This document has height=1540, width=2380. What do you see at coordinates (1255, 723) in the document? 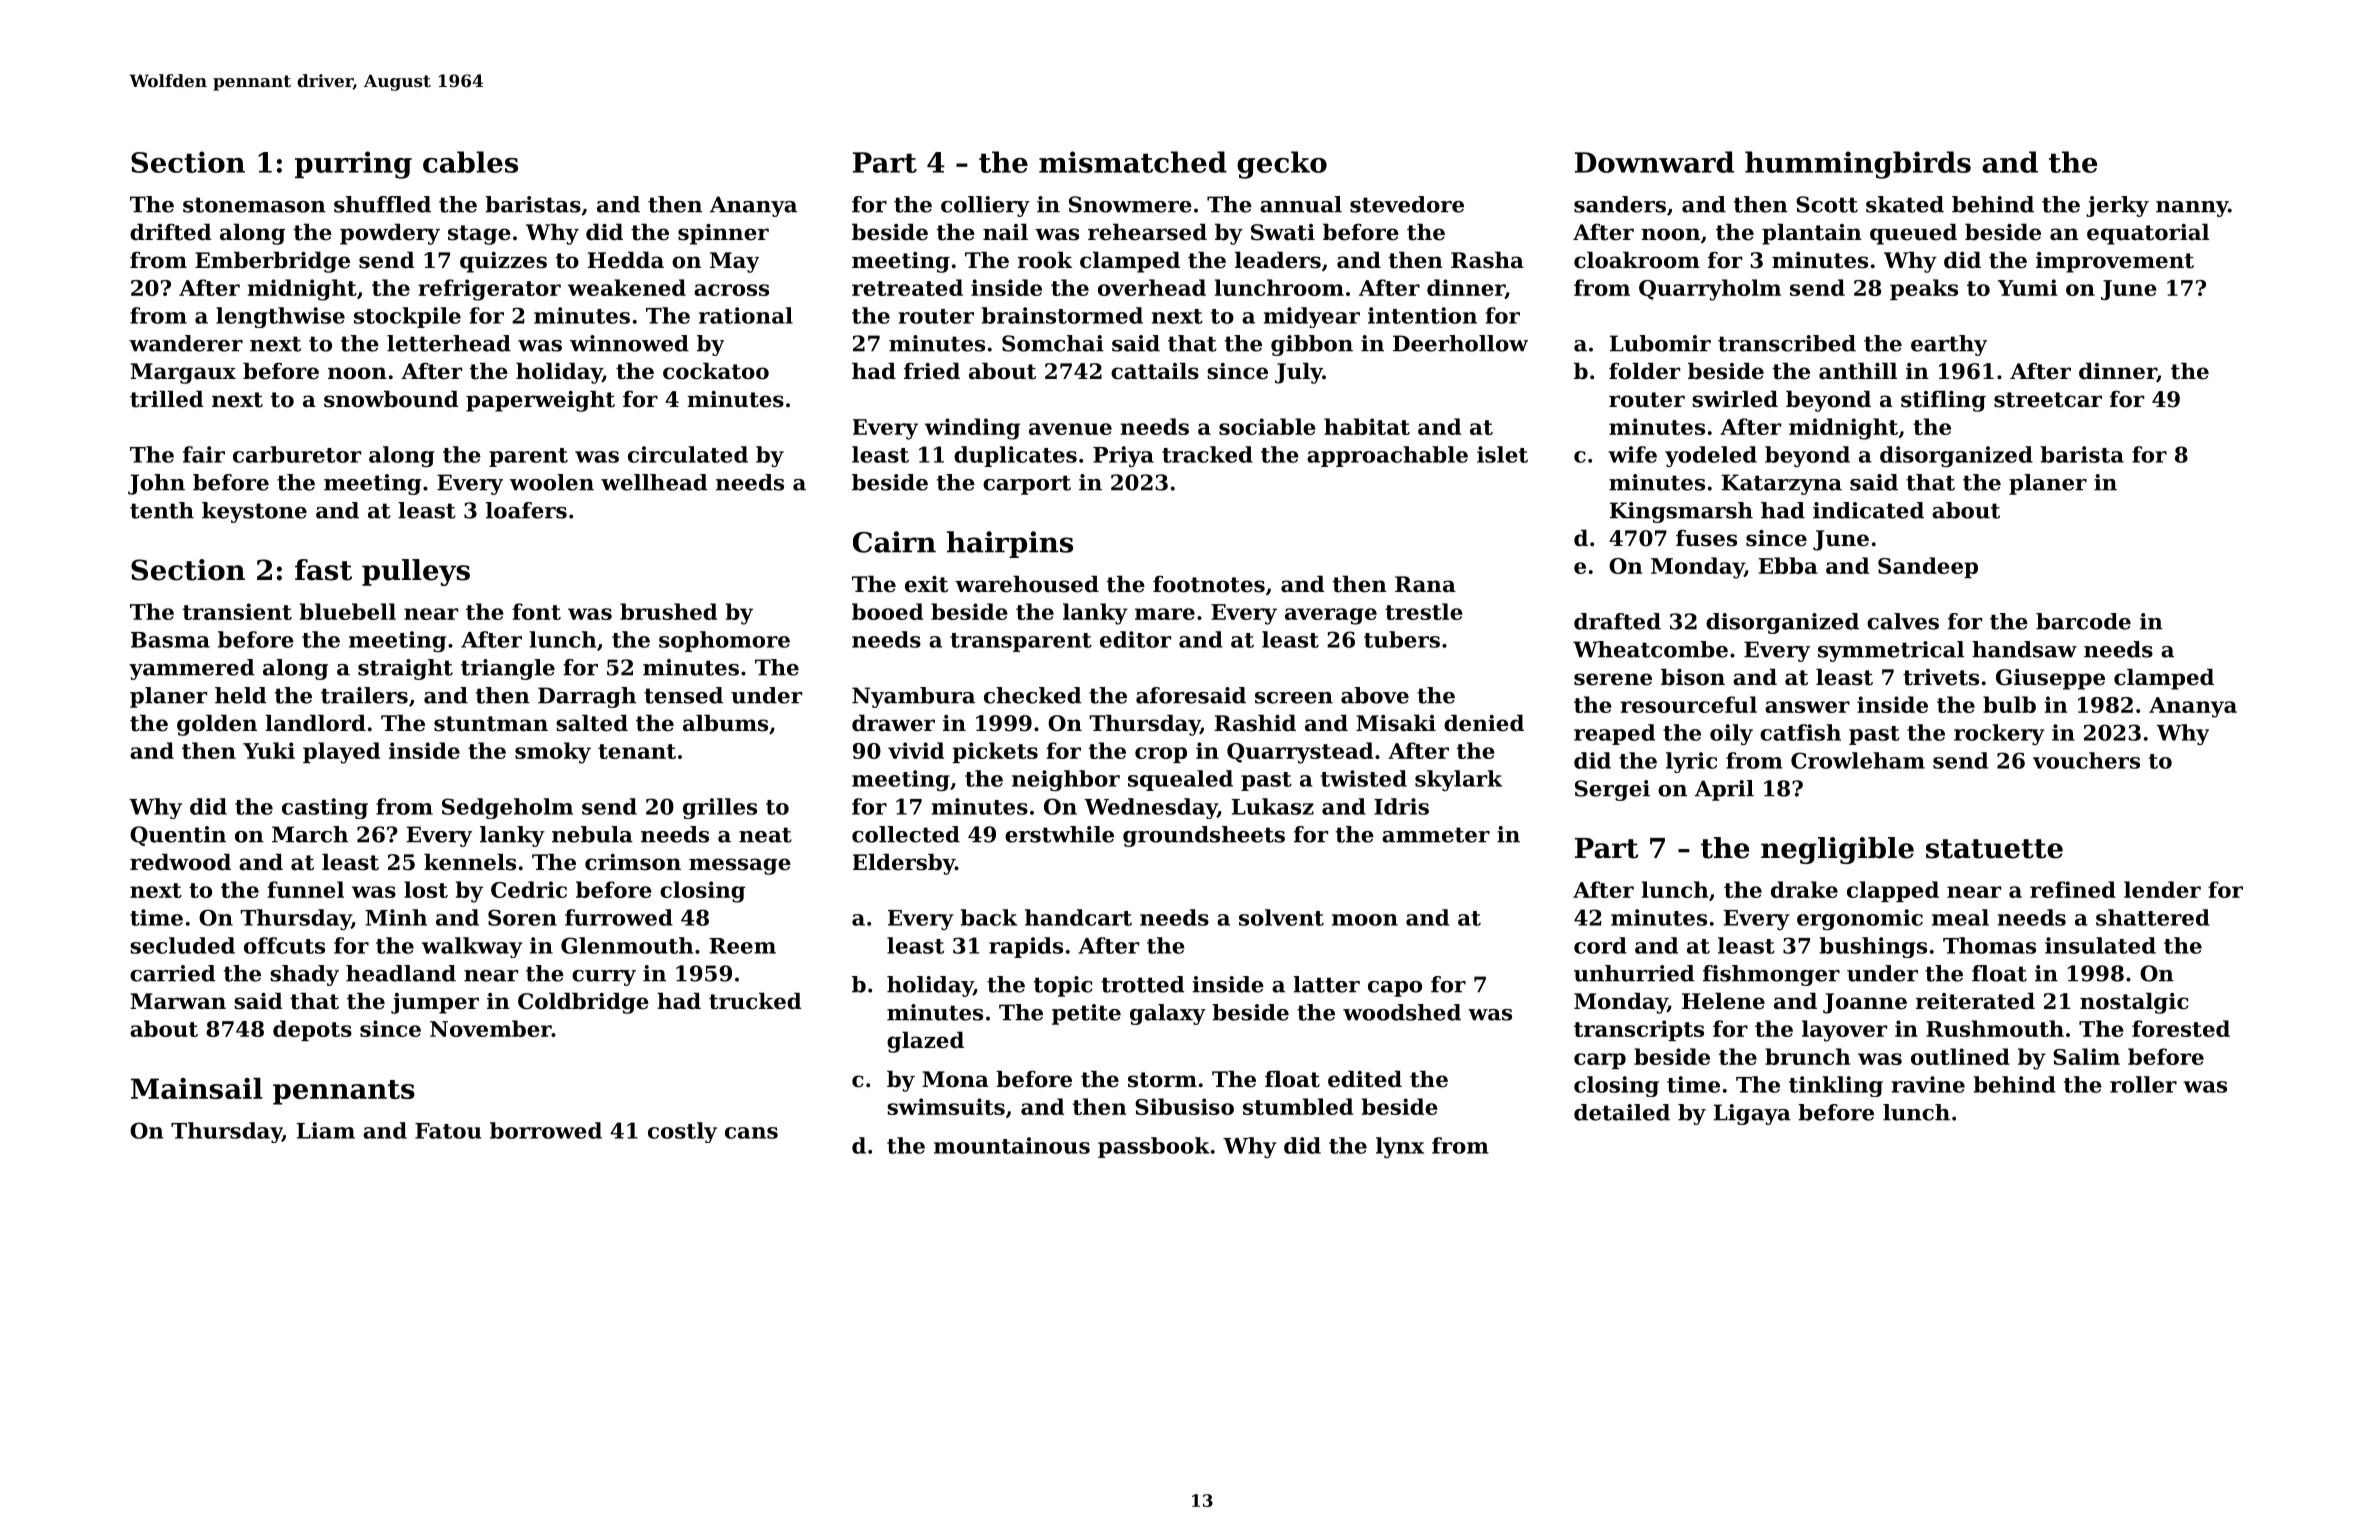
I see `Rashid` at bounding box center [1255, 723].
